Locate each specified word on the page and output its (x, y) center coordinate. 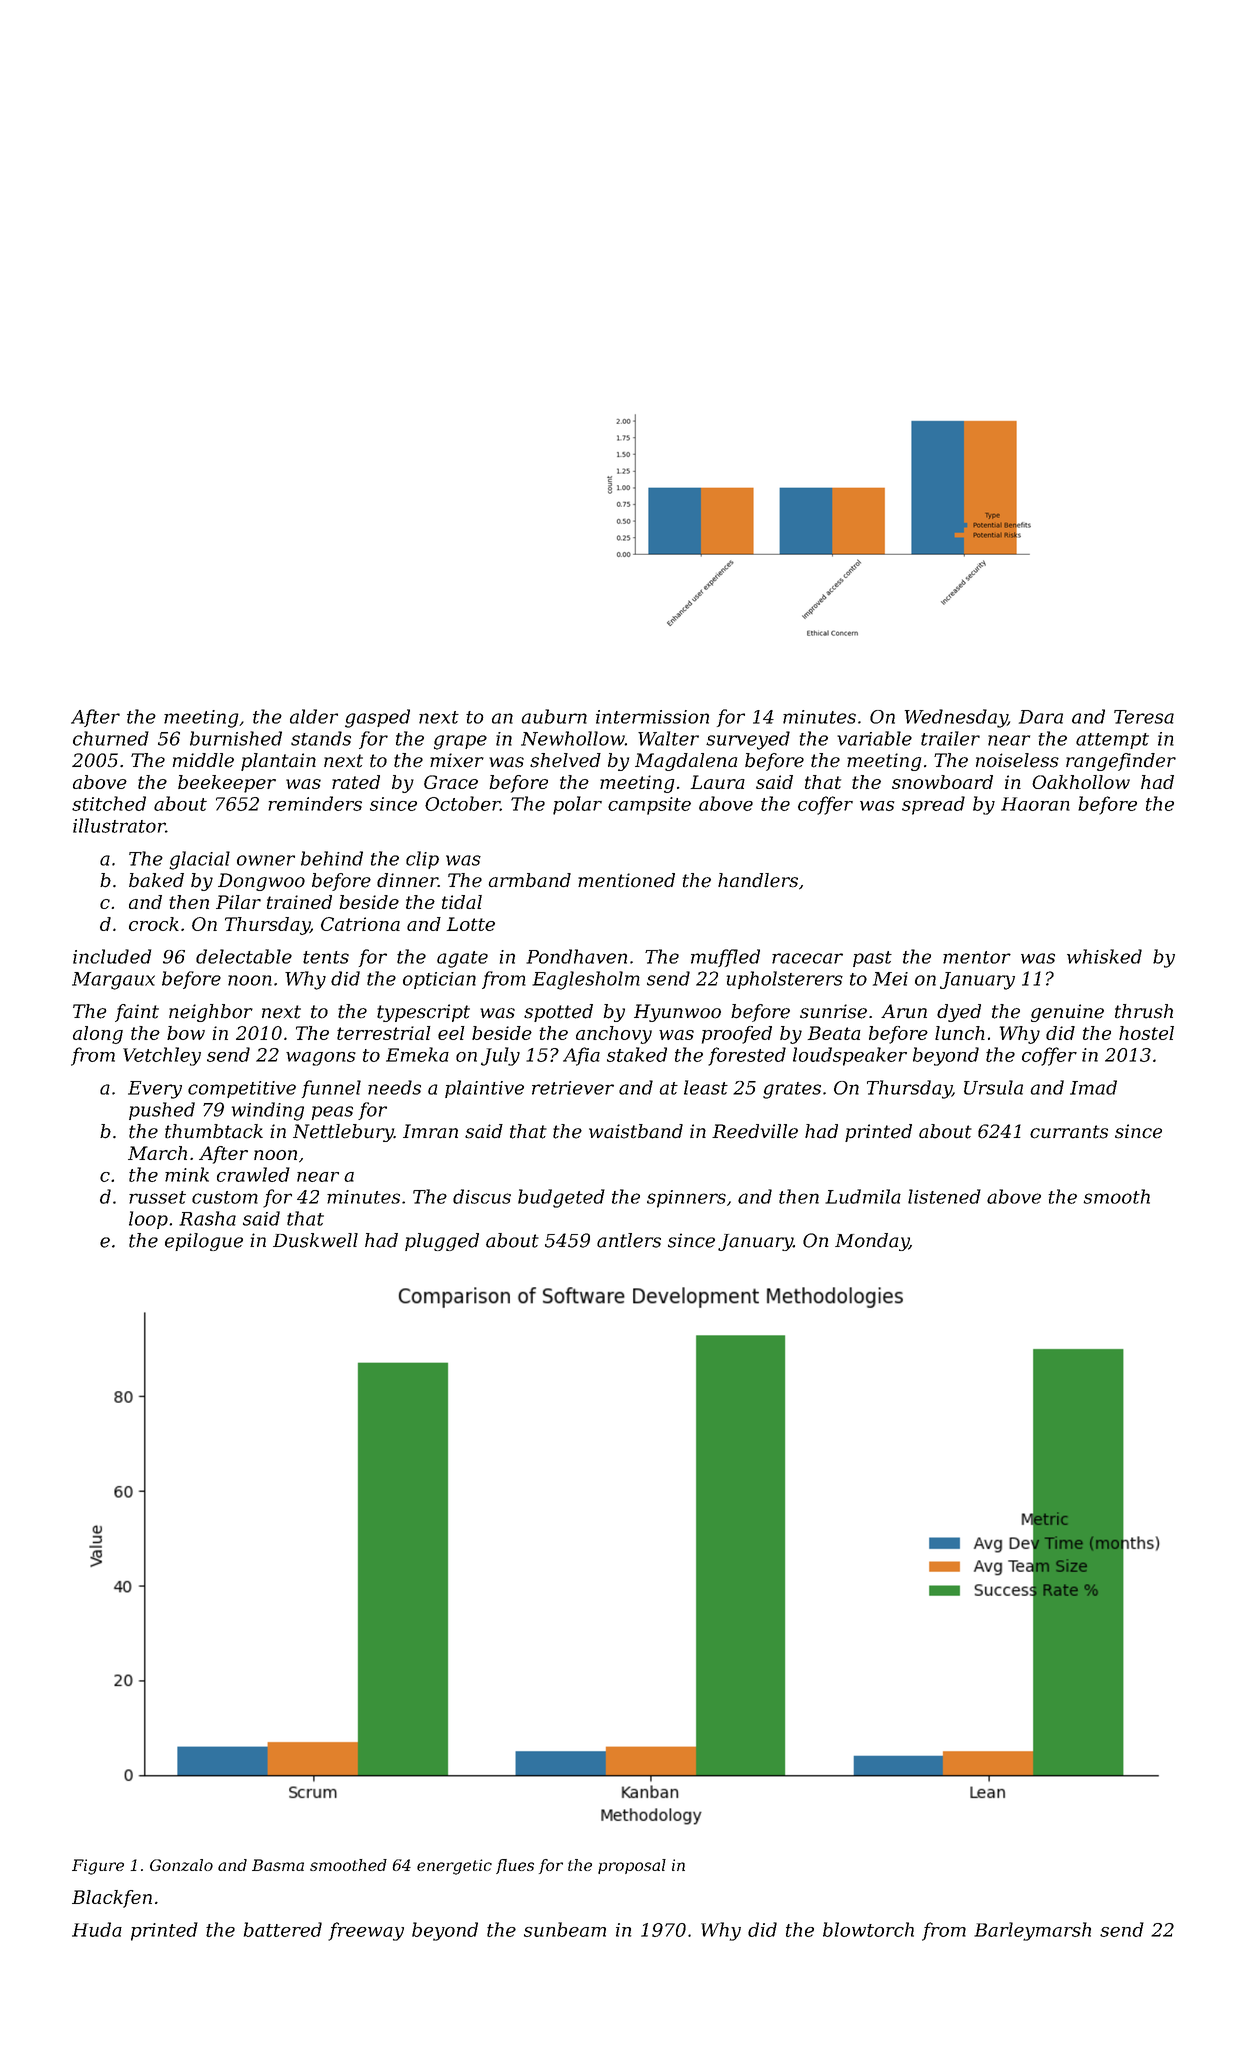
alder (314, 716)
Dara (1041, 717)
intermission (652, 717)
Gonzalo (181, 1865)
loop (148, 1220)
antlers (629, 1240)
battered (283, 1929)
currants (1069, 1132)
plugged (442, 1242)
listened (944, 1196)
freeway (366, 1931)
